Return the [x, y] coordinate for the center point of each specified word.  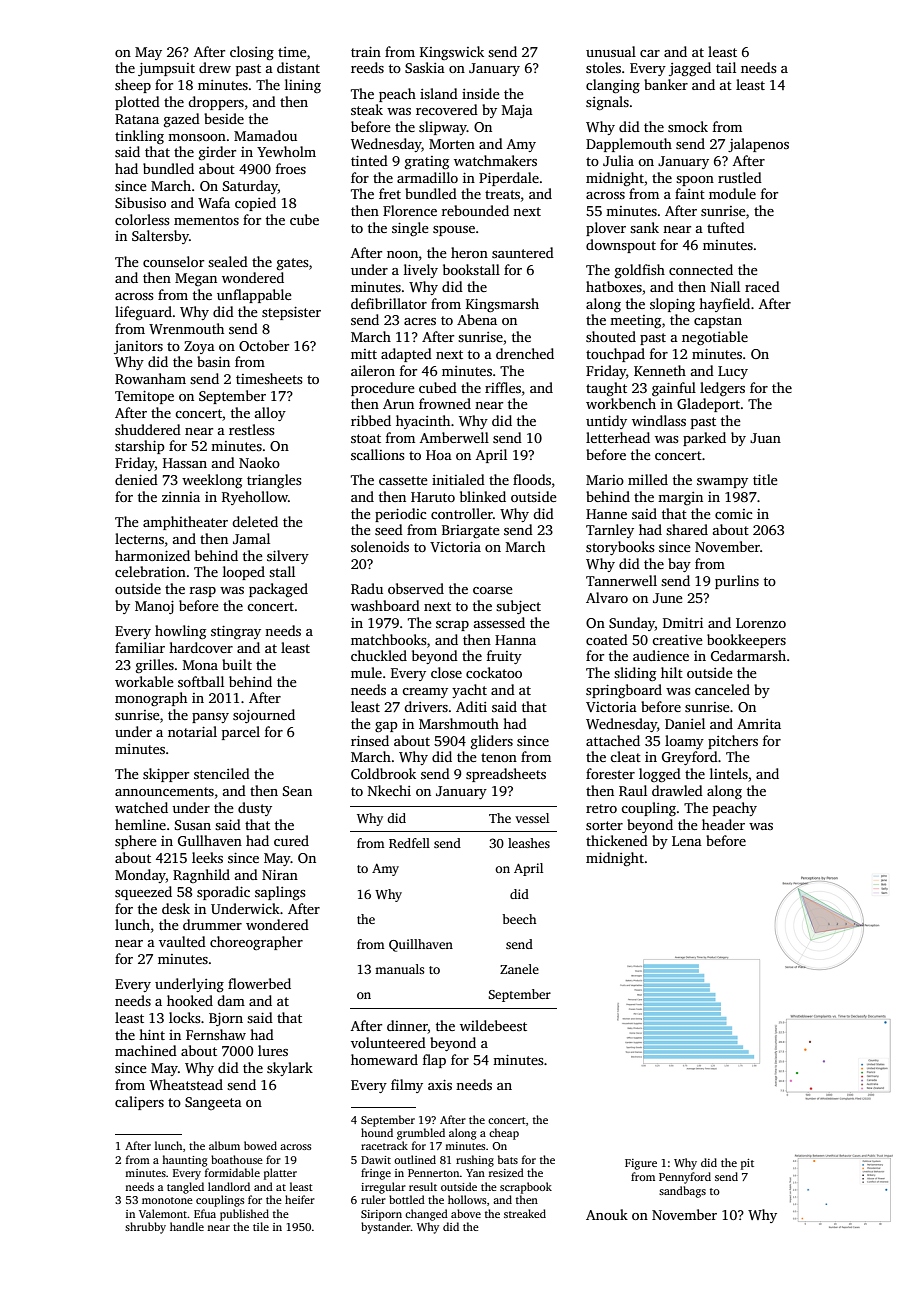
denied [136, 479]
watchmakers [495, 160]
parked [704, 439]
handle [187, 1226]
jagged [690, 69]
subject [518, 607]
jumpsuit [166, 69]
